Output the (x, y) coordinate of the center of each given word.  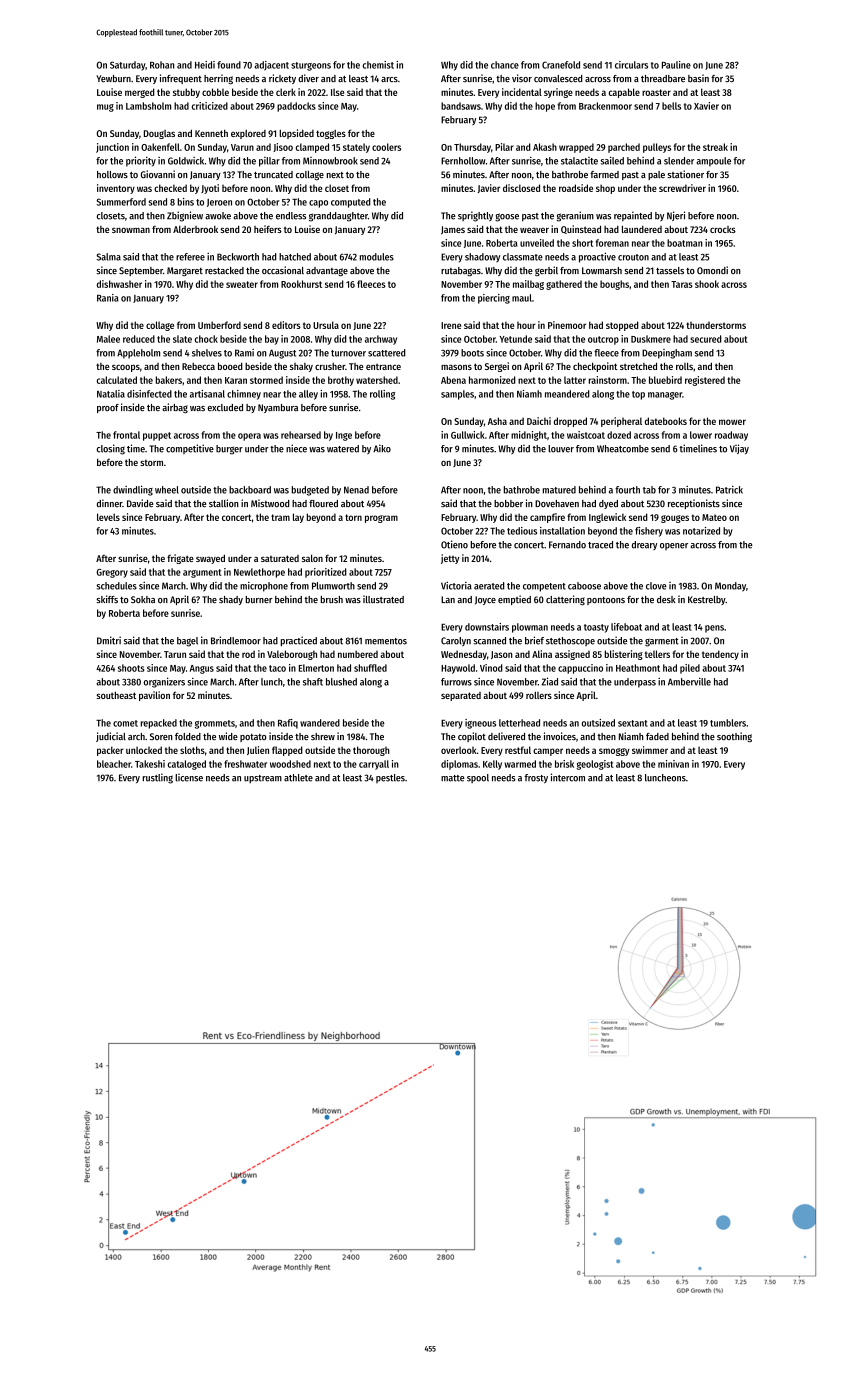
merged (140, 93)
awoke (218, 216)
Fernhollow (463, 161)
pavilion (154, 696)
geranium (575, 216)
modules (377, 257)
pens (714, 629)
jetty (450, 559)
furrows (456, 682)
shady (231, 600)
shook (707, 284)
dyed (608, 504)
